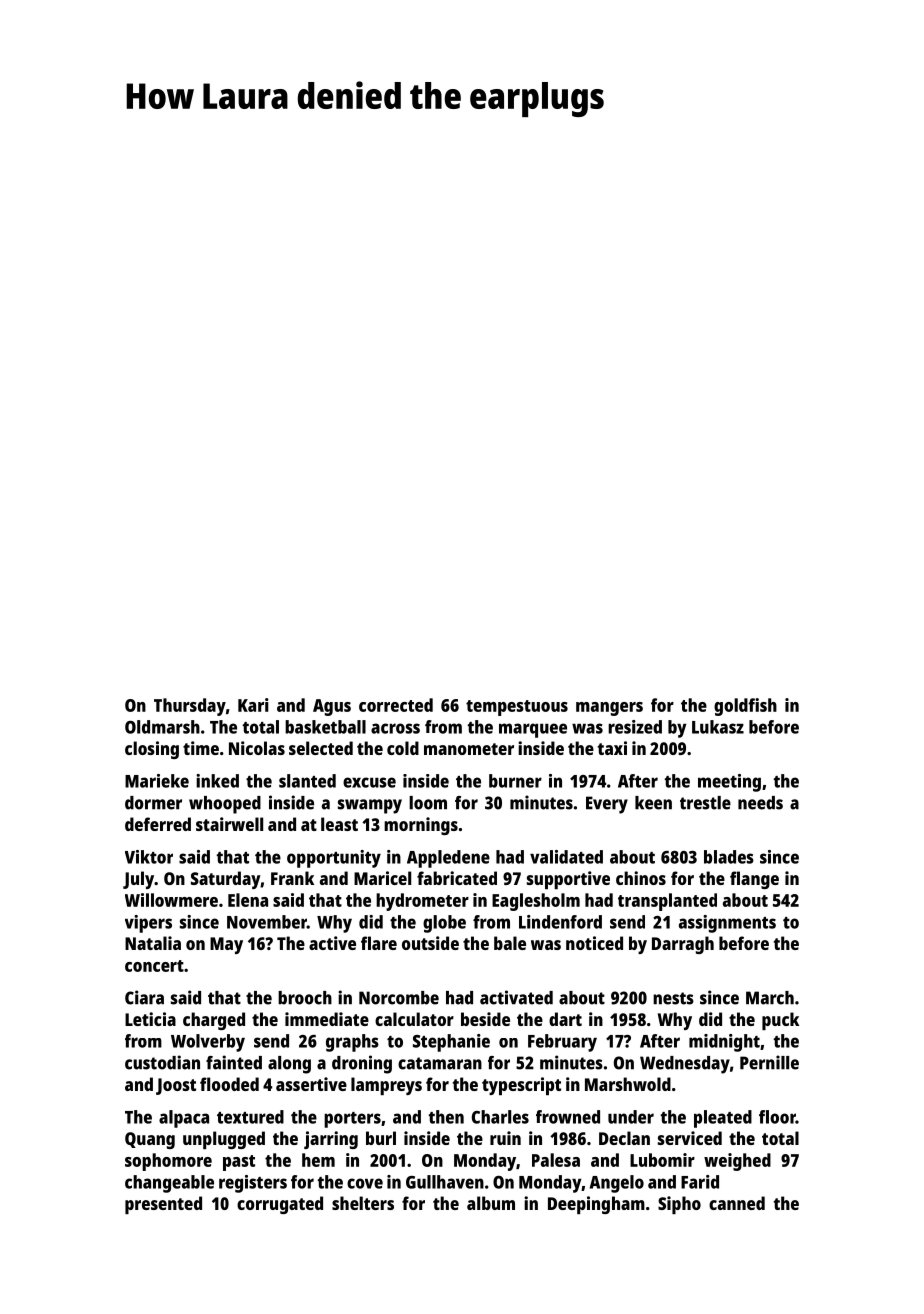  What do you see at coordinates (190, 707) in the screenshot?
I see `Thursday` at bounding box center [190, 707].
